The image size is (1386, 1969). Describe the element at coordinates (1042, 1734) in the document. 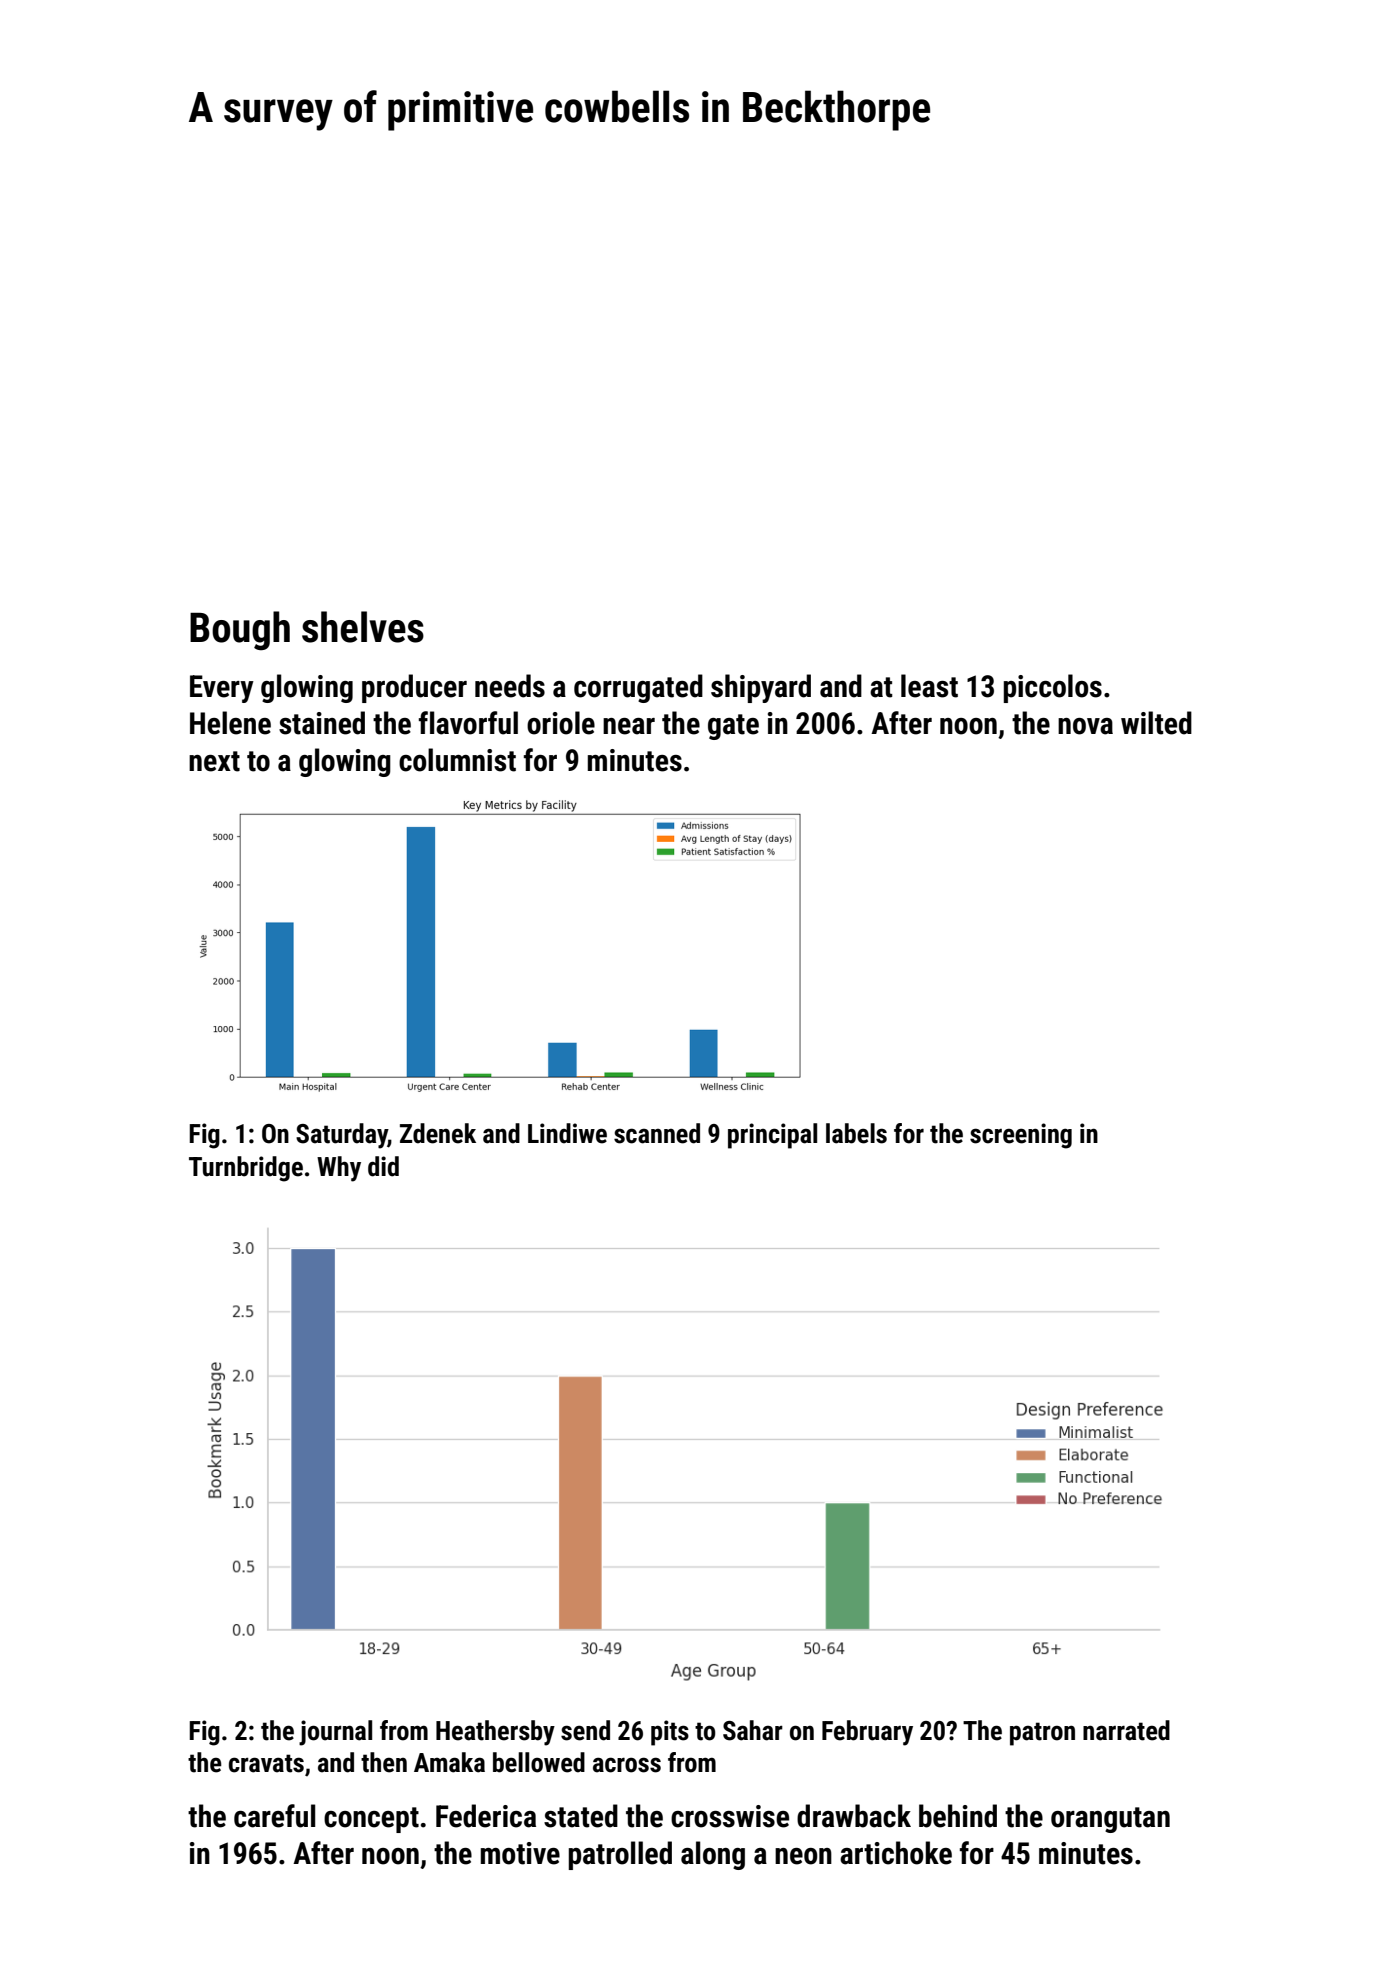

I see `patron` at that location.
